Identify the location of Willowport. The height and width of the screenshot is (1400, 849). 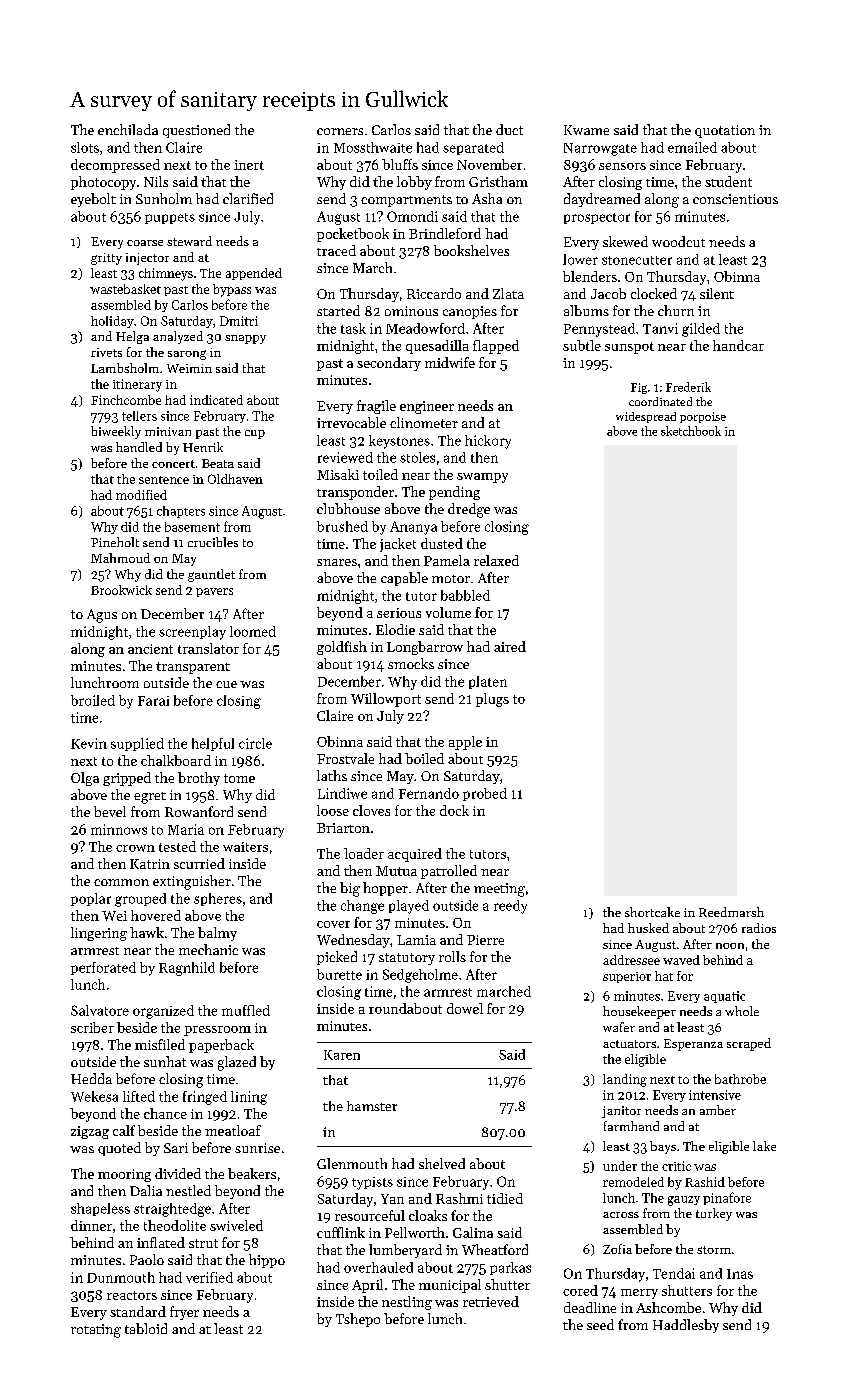
(386, 700).
